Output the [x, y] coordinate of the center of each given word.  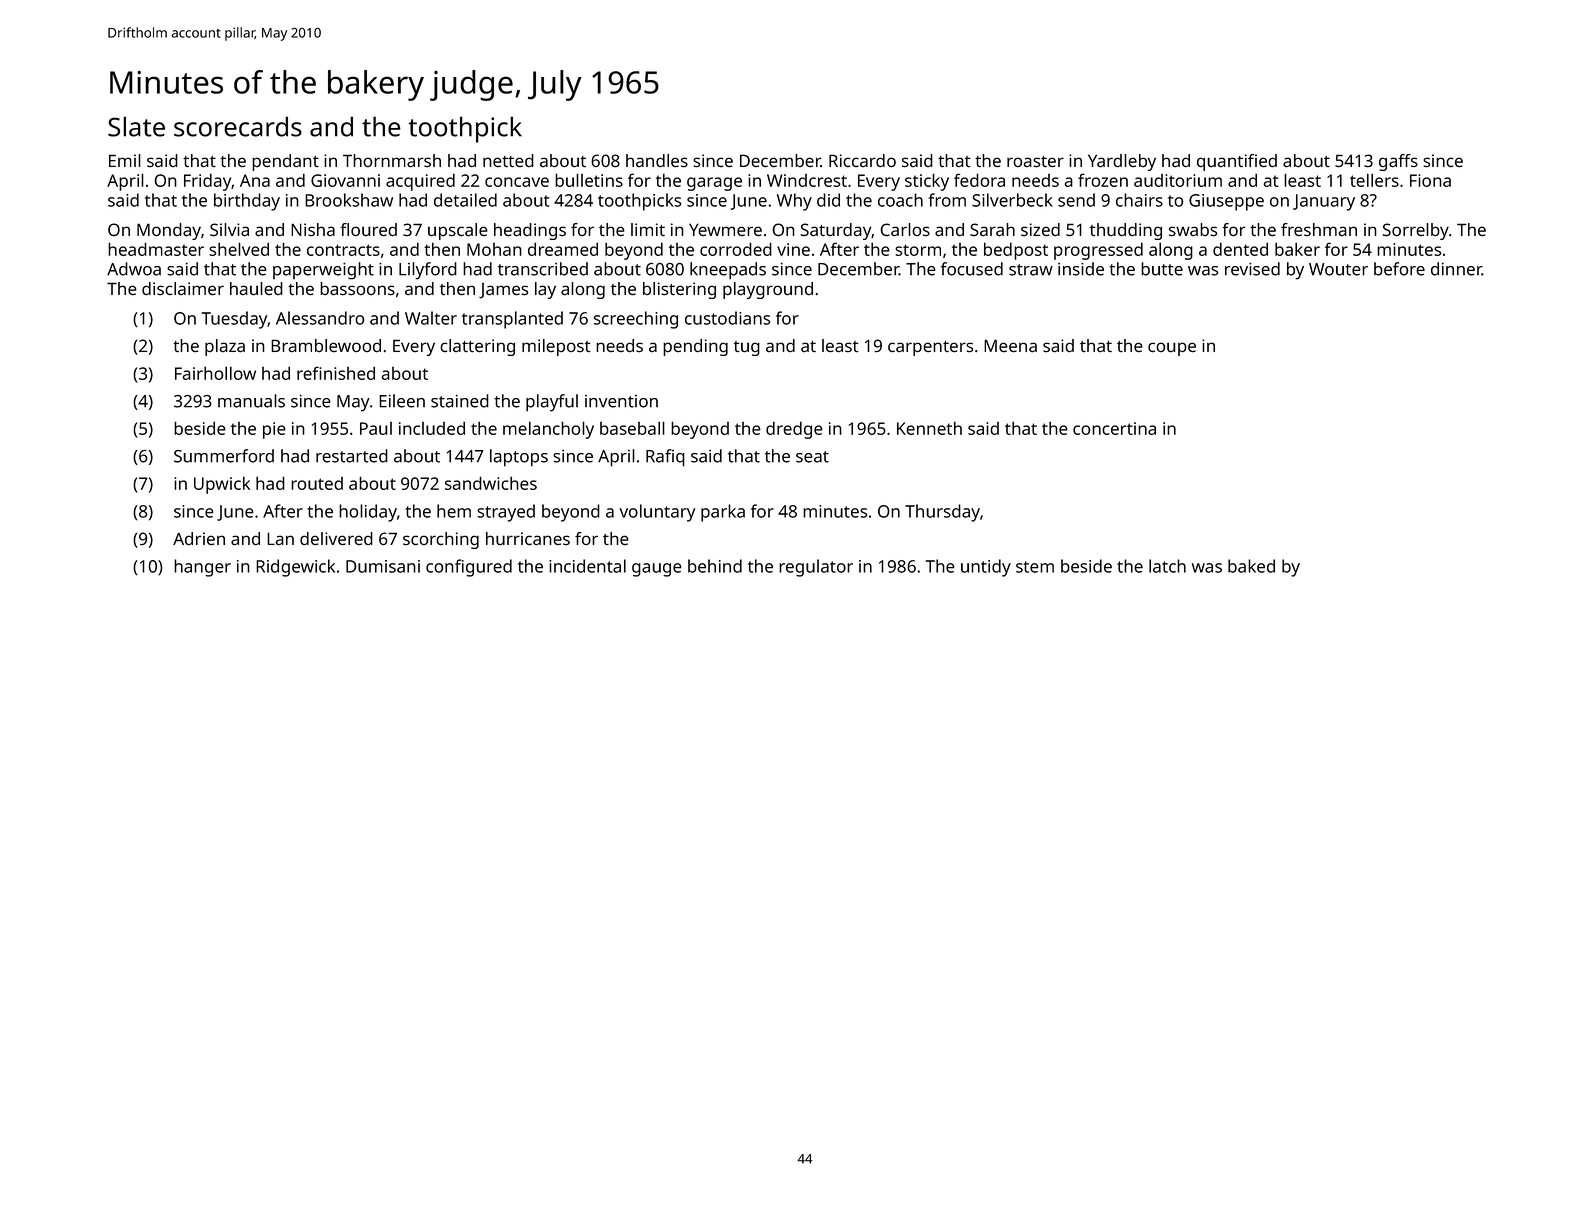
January [1324, 202]
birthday [247, 202]
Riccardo [862, 161]
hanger [202, 568]
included [432, 428]
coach [900, 200]
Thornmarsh [392, 161]
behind [715, 566]
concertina [1114, 428]
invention [621, 401]
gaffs [1398, 162]
